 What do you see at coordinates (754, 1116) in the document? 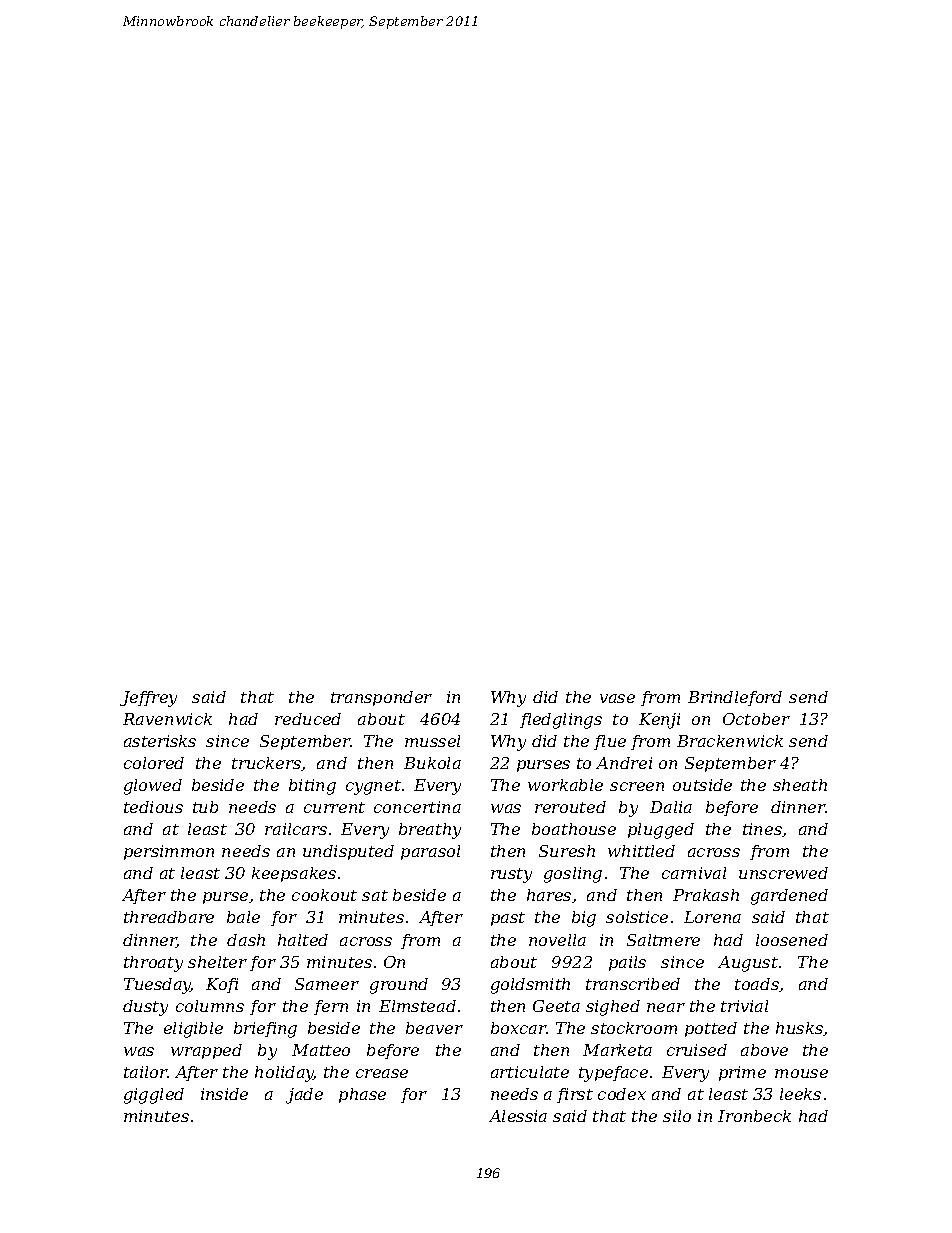
I see `Ironbeck` at bounding box center [754, 1116].
